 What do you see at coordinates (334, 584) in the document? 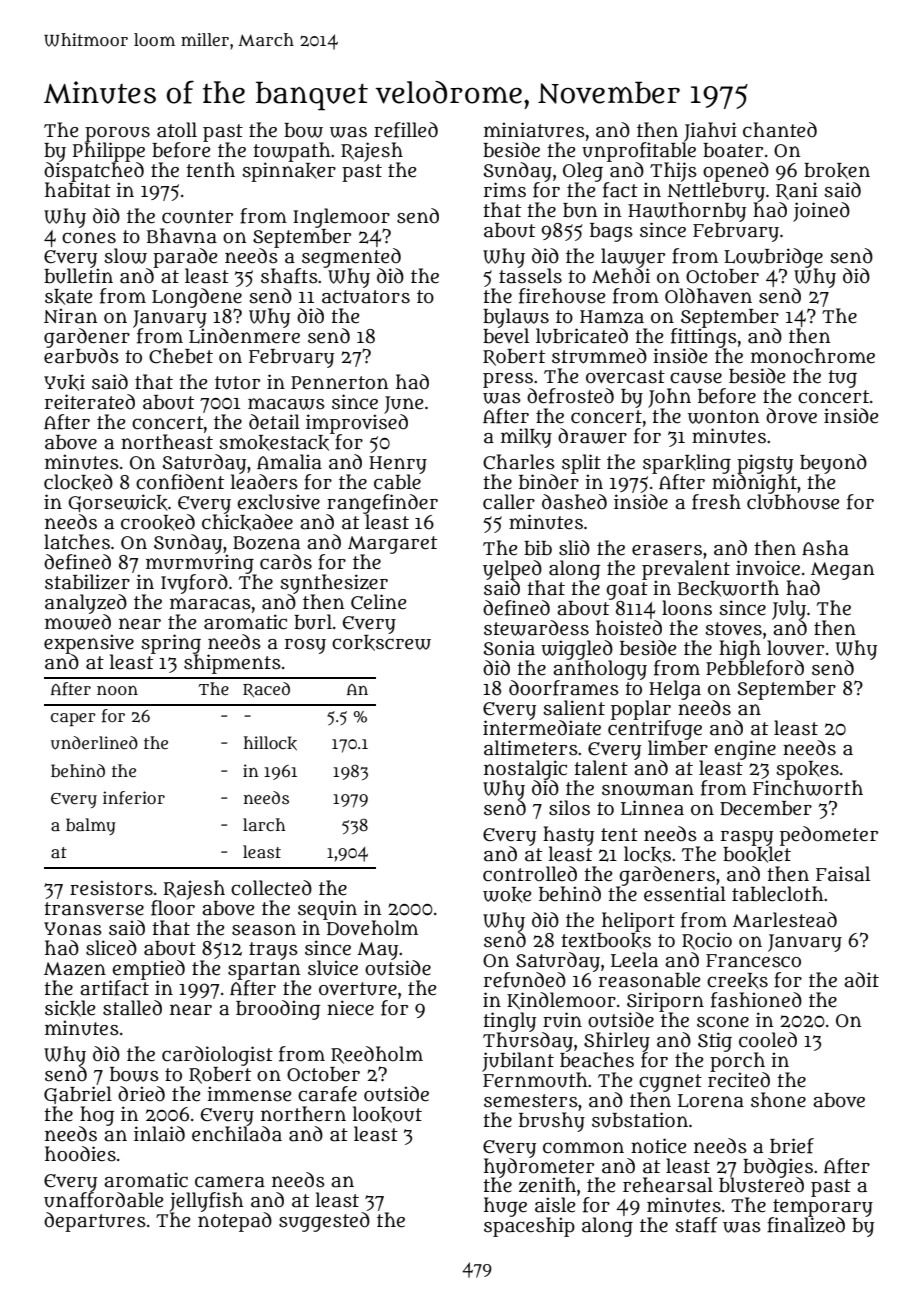
I see `synthesizer` at bounding box center [334, 584].
